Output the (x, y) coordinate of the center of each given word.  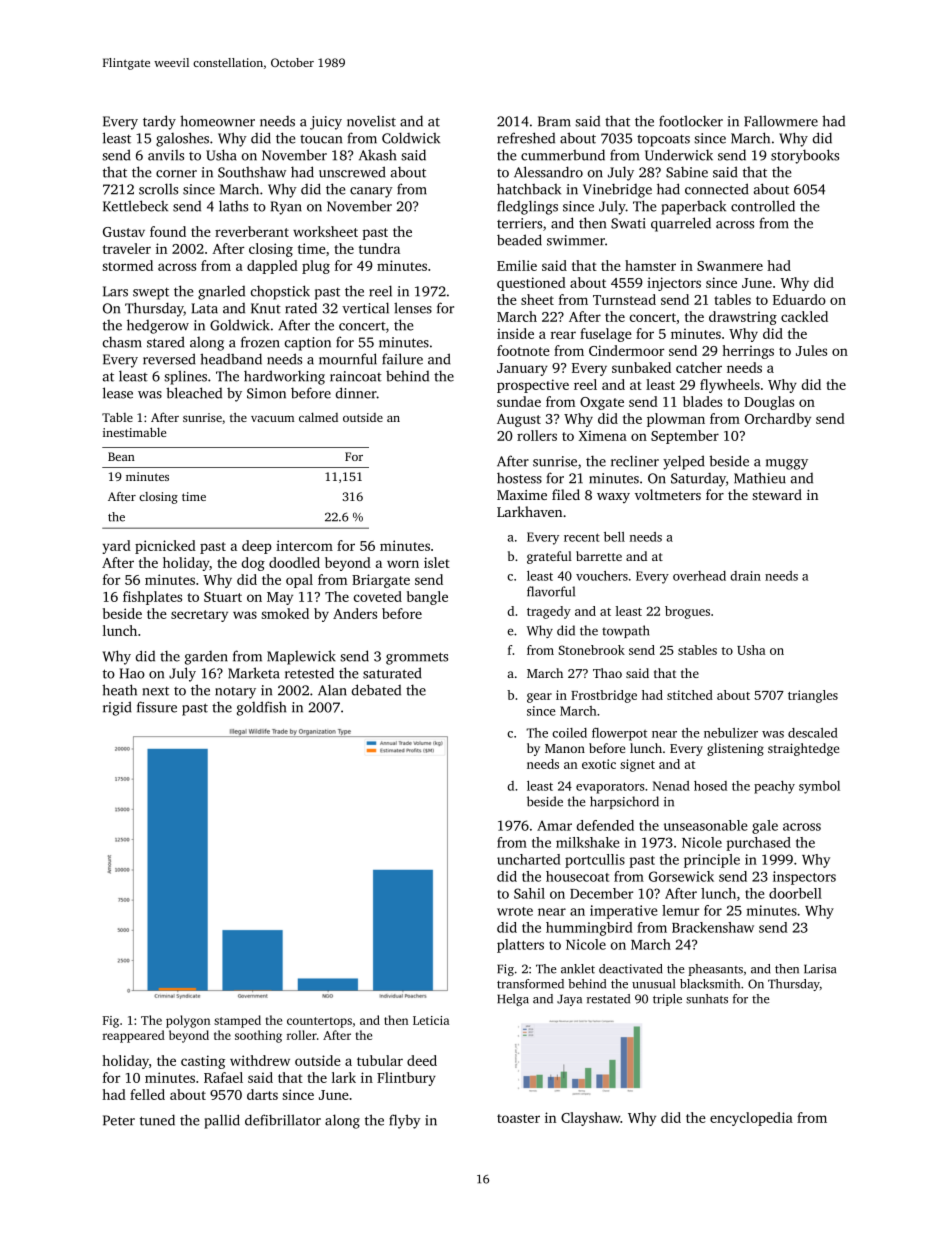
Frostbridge (604, 696)
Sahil (529, 893)
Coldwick (411, 138)
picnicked (165, 547)
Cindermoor (626, 350)
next (156, 691)
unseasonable (706, 825)
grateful (549, 557)
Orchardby (778, 420)
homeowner (217, 121)
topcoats (663, 140)
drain (745, 576)
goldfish (261, 708)
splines (185, 377)
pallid (222, 1121)
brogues (687, 612)
